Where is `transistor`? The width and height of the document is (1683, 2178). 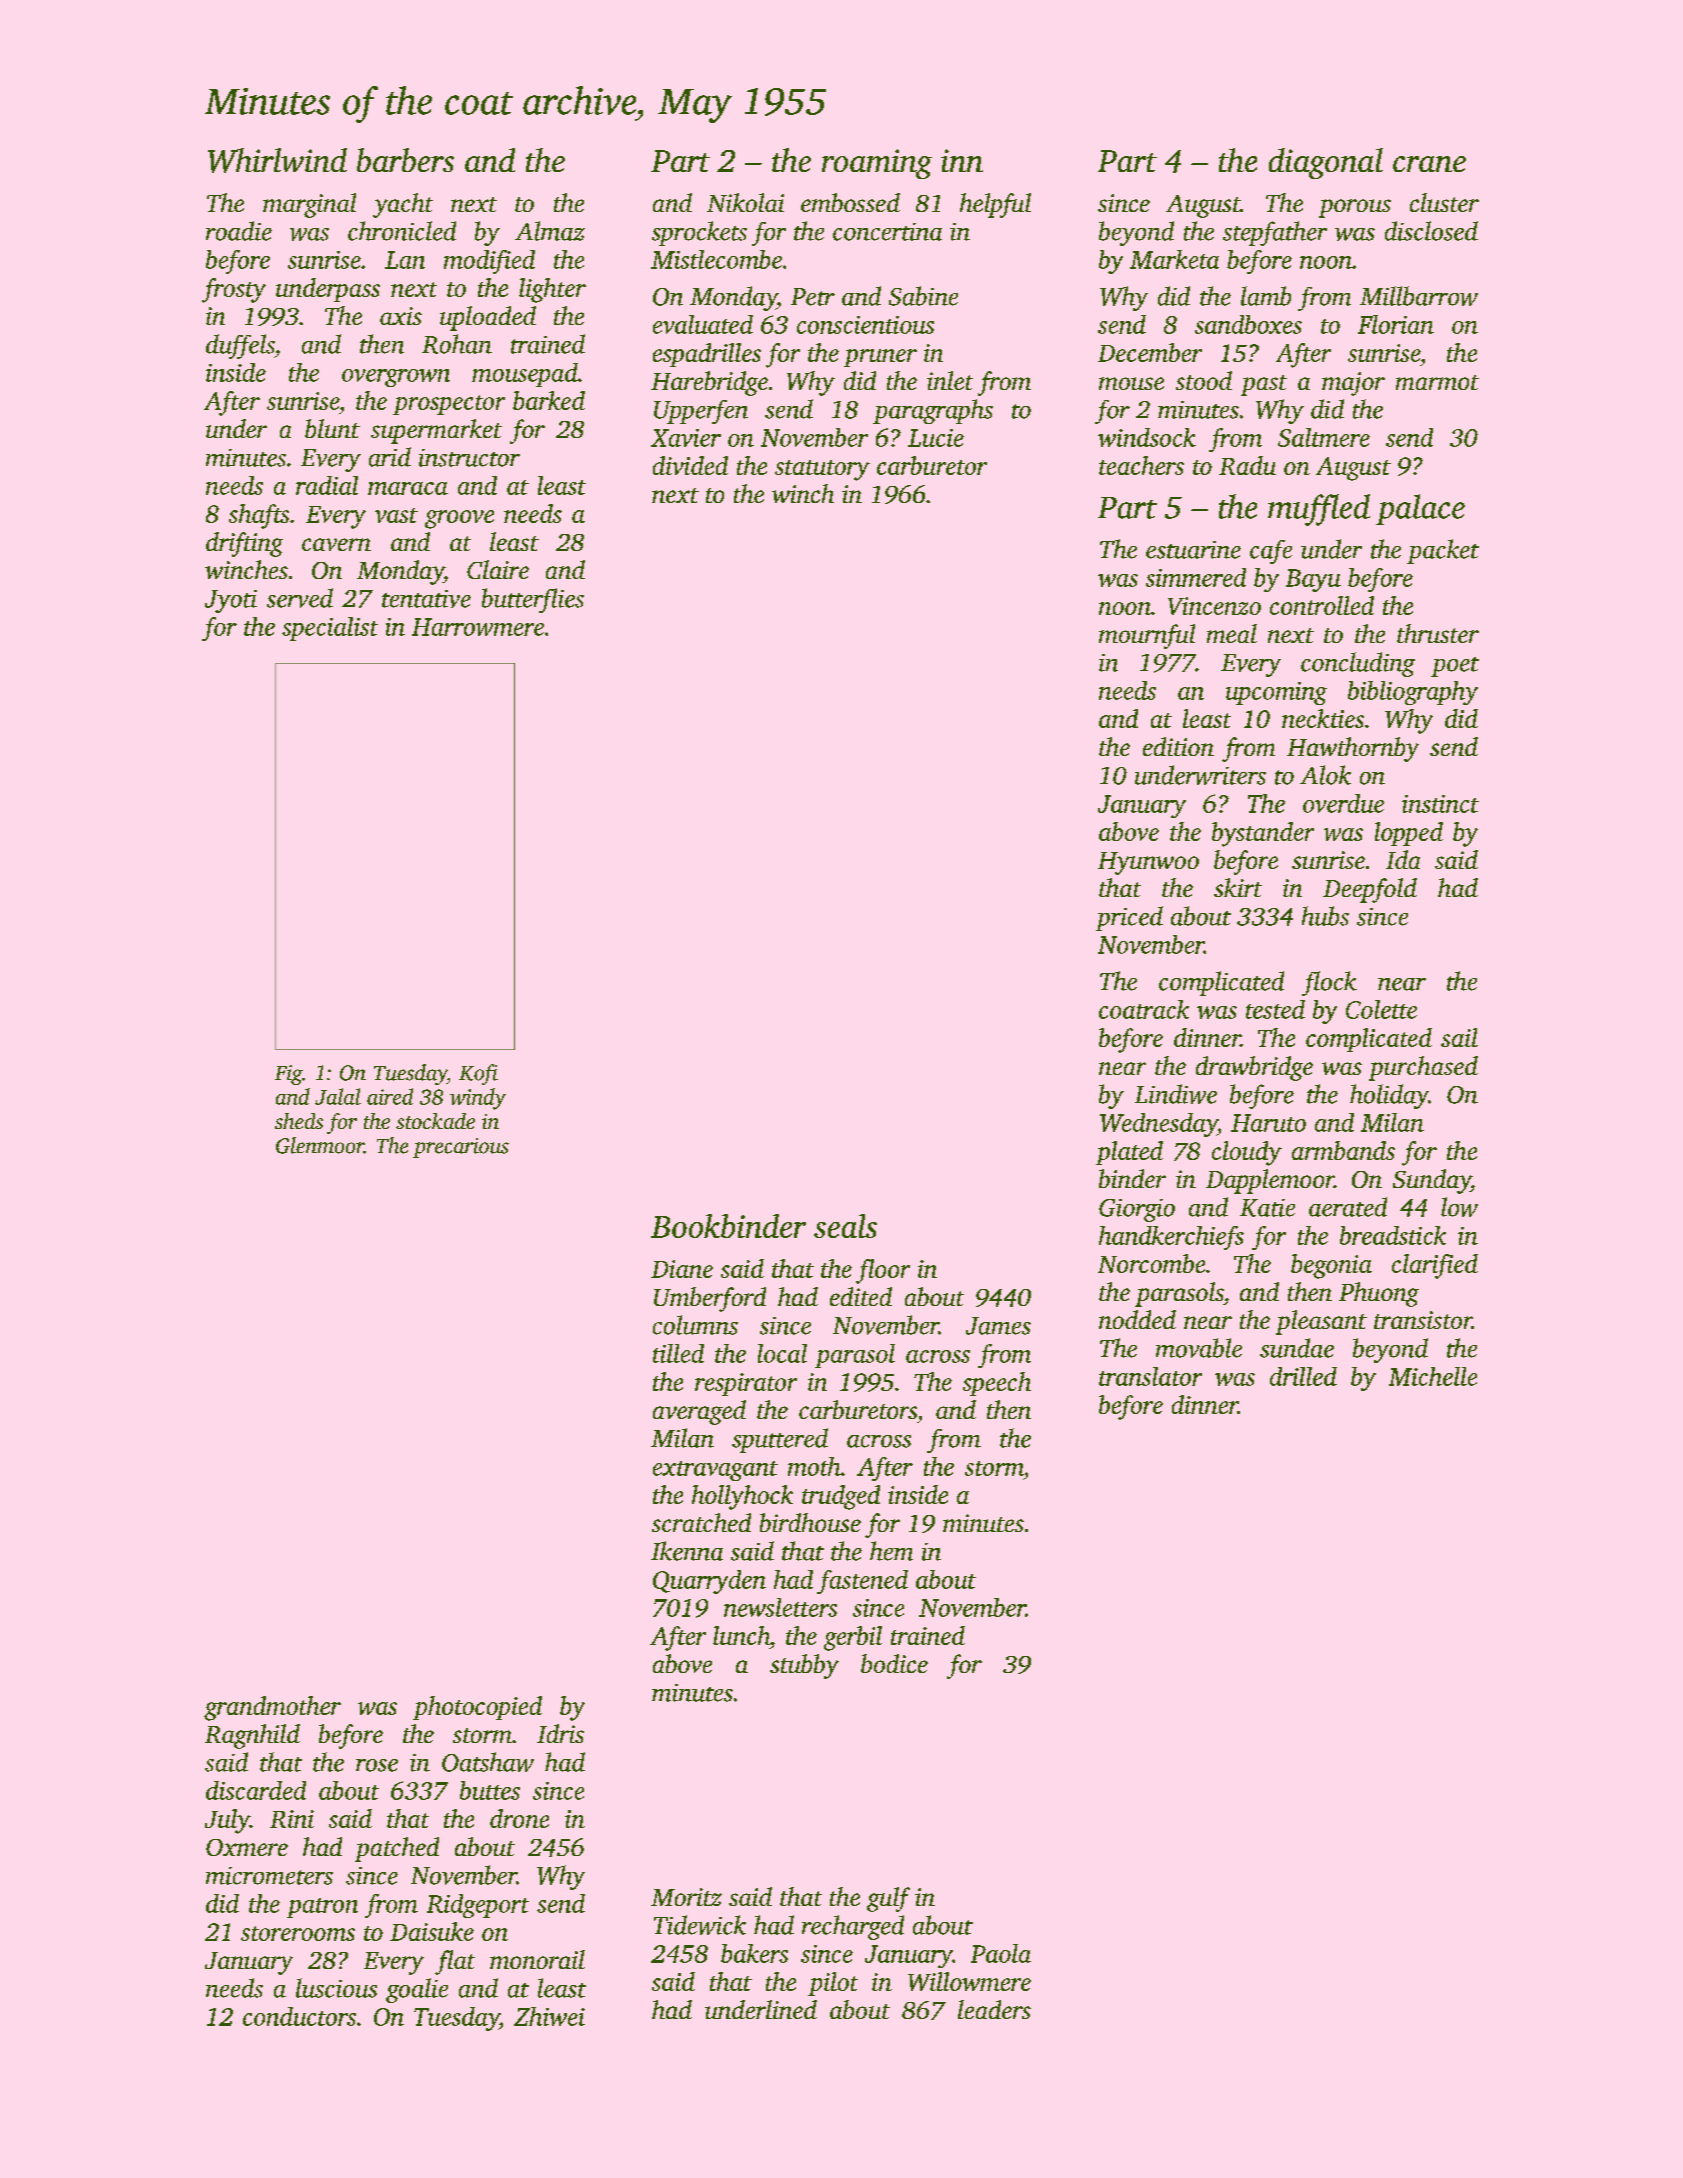 transistor is located at coordinates (1423, 1320).
